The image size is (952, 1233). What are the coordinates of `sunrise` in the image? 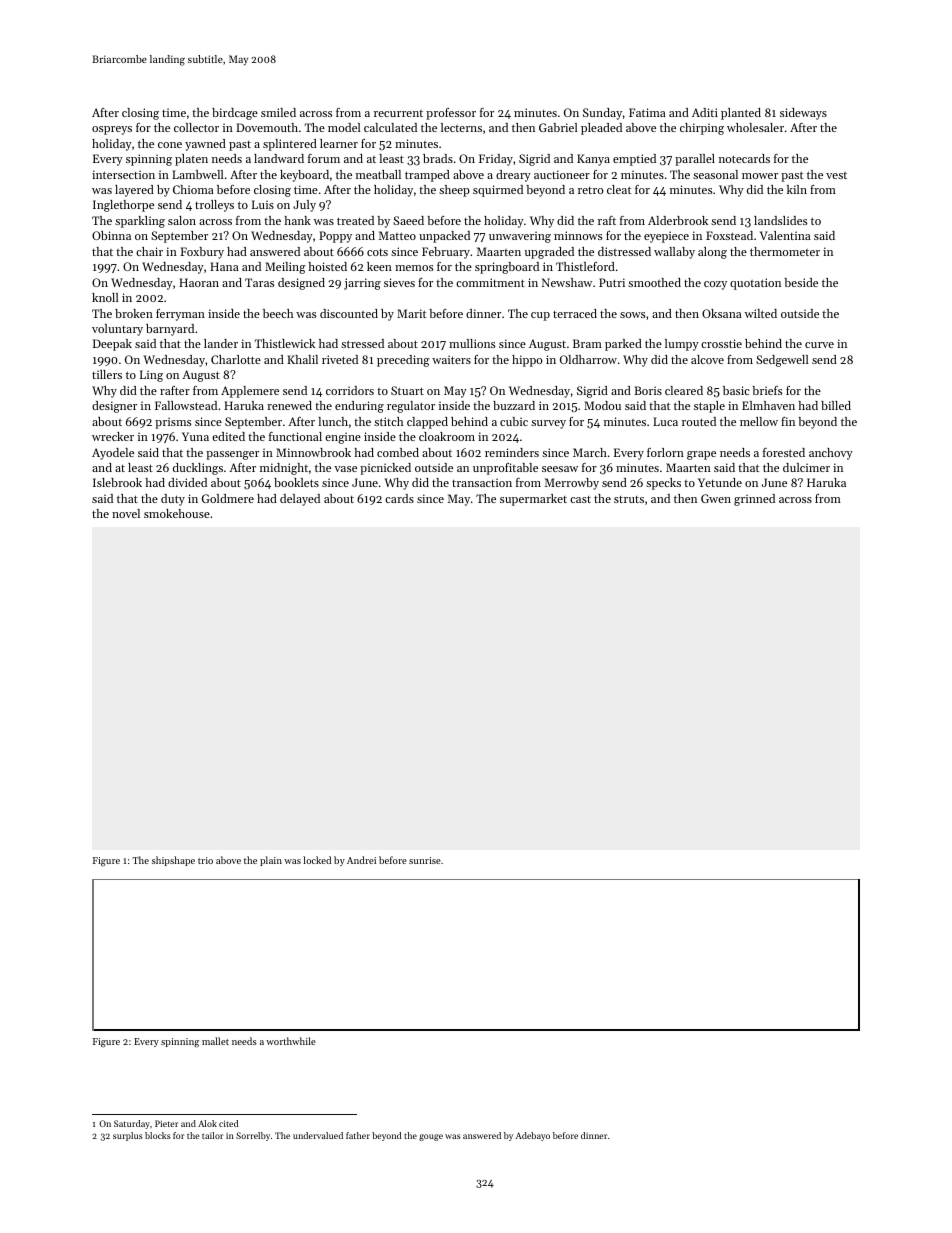 It's located at (425, 860).
